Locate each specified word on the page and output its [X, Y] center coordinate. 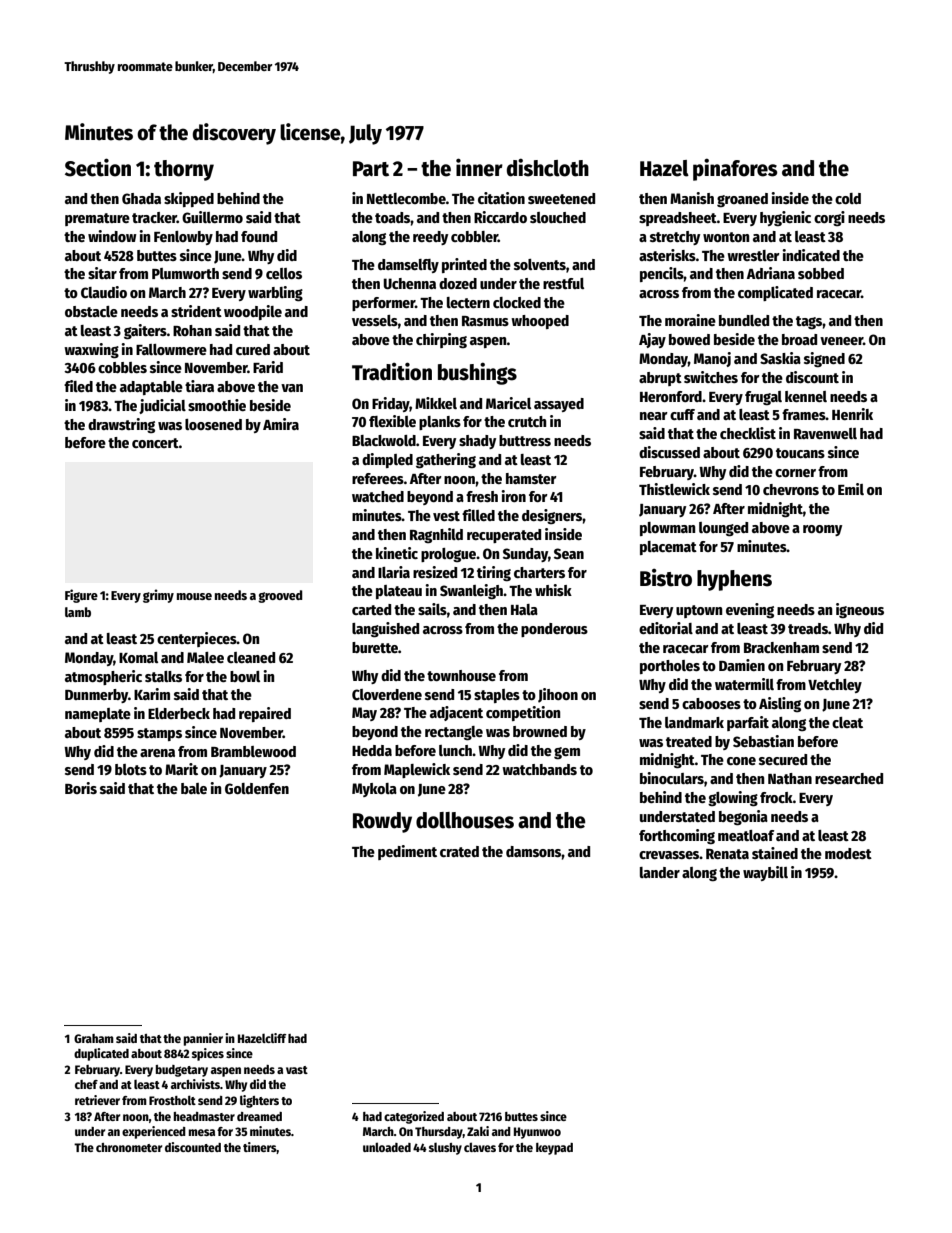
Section [98, 167]
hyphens [734, 580]
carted [371, 609]
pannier [203, 1039]
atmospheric [103, 677]
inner [479, 167]
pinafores [735, 169]
